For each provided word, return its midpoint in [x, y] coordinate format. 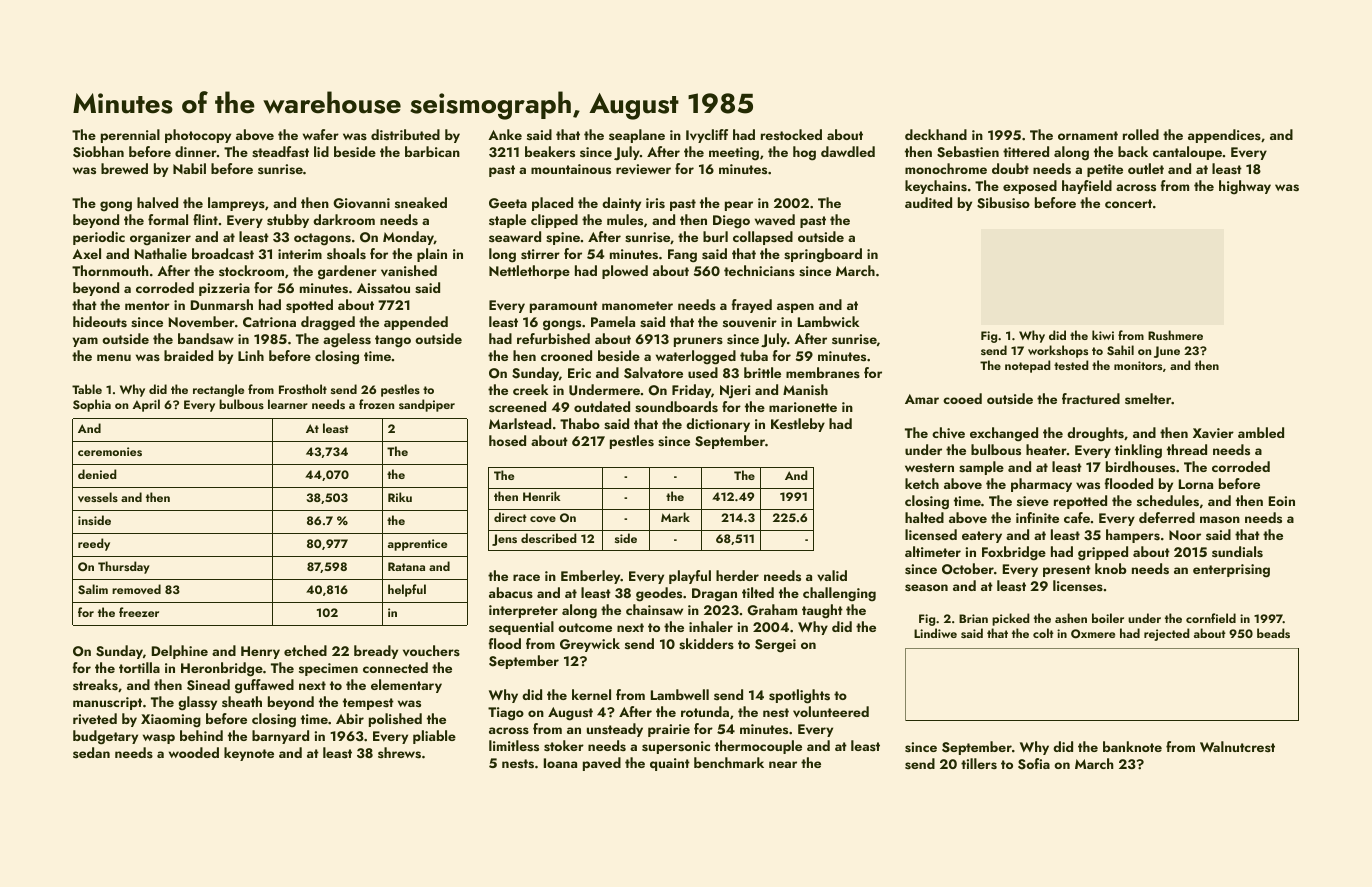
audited [928, 202]
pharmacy [1041, 485]
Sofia [1034, 764]
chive [948, 432]
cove [543, 519]
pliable [434, 737]
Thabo [580, 423]
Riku [400, 497]
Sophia [92, 405]
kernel [591, 694]
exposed [1030, 187]
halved [157, 203]
